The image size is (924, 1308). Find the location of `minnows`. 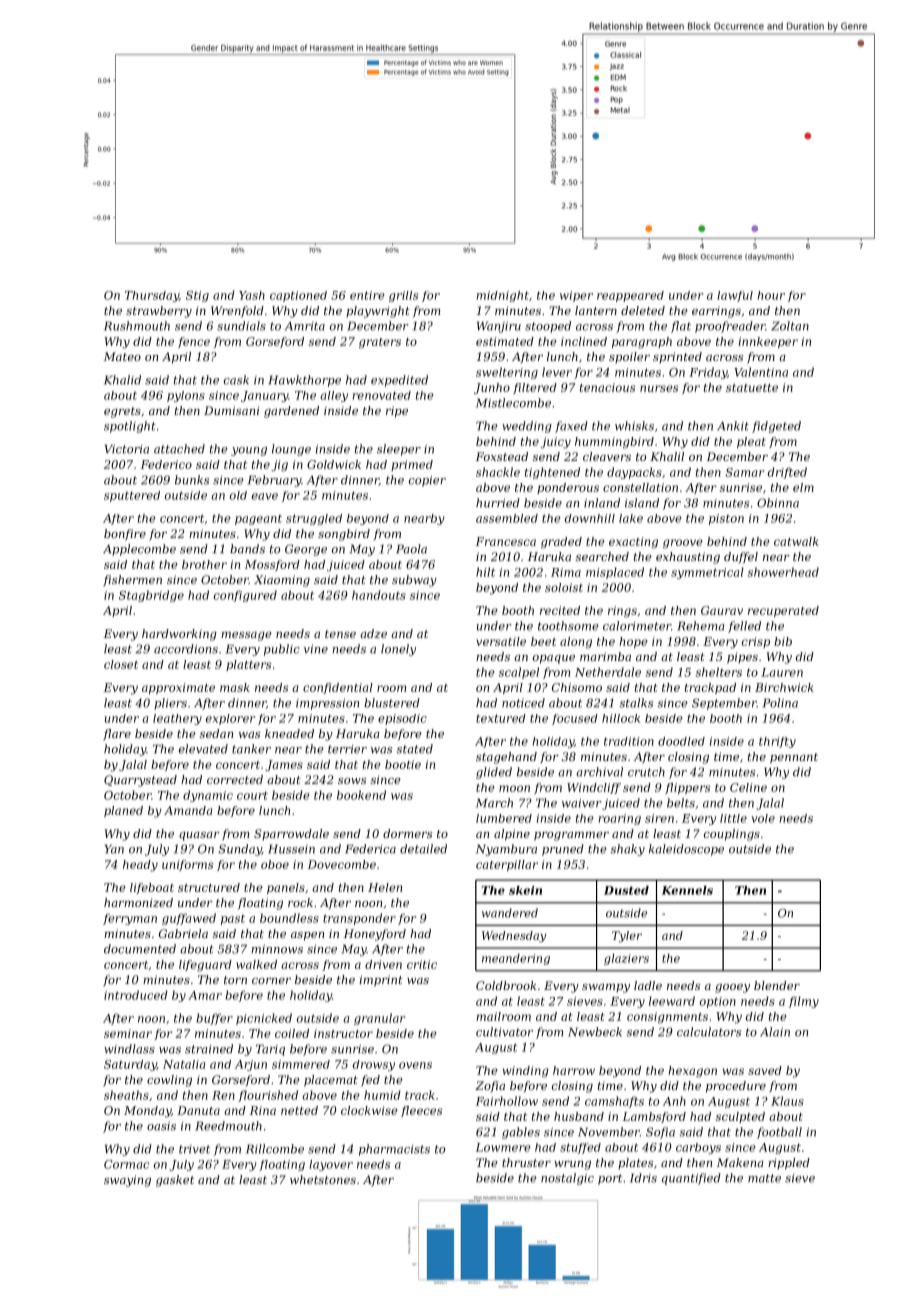

minnows is located at coordinates (277, 949).
